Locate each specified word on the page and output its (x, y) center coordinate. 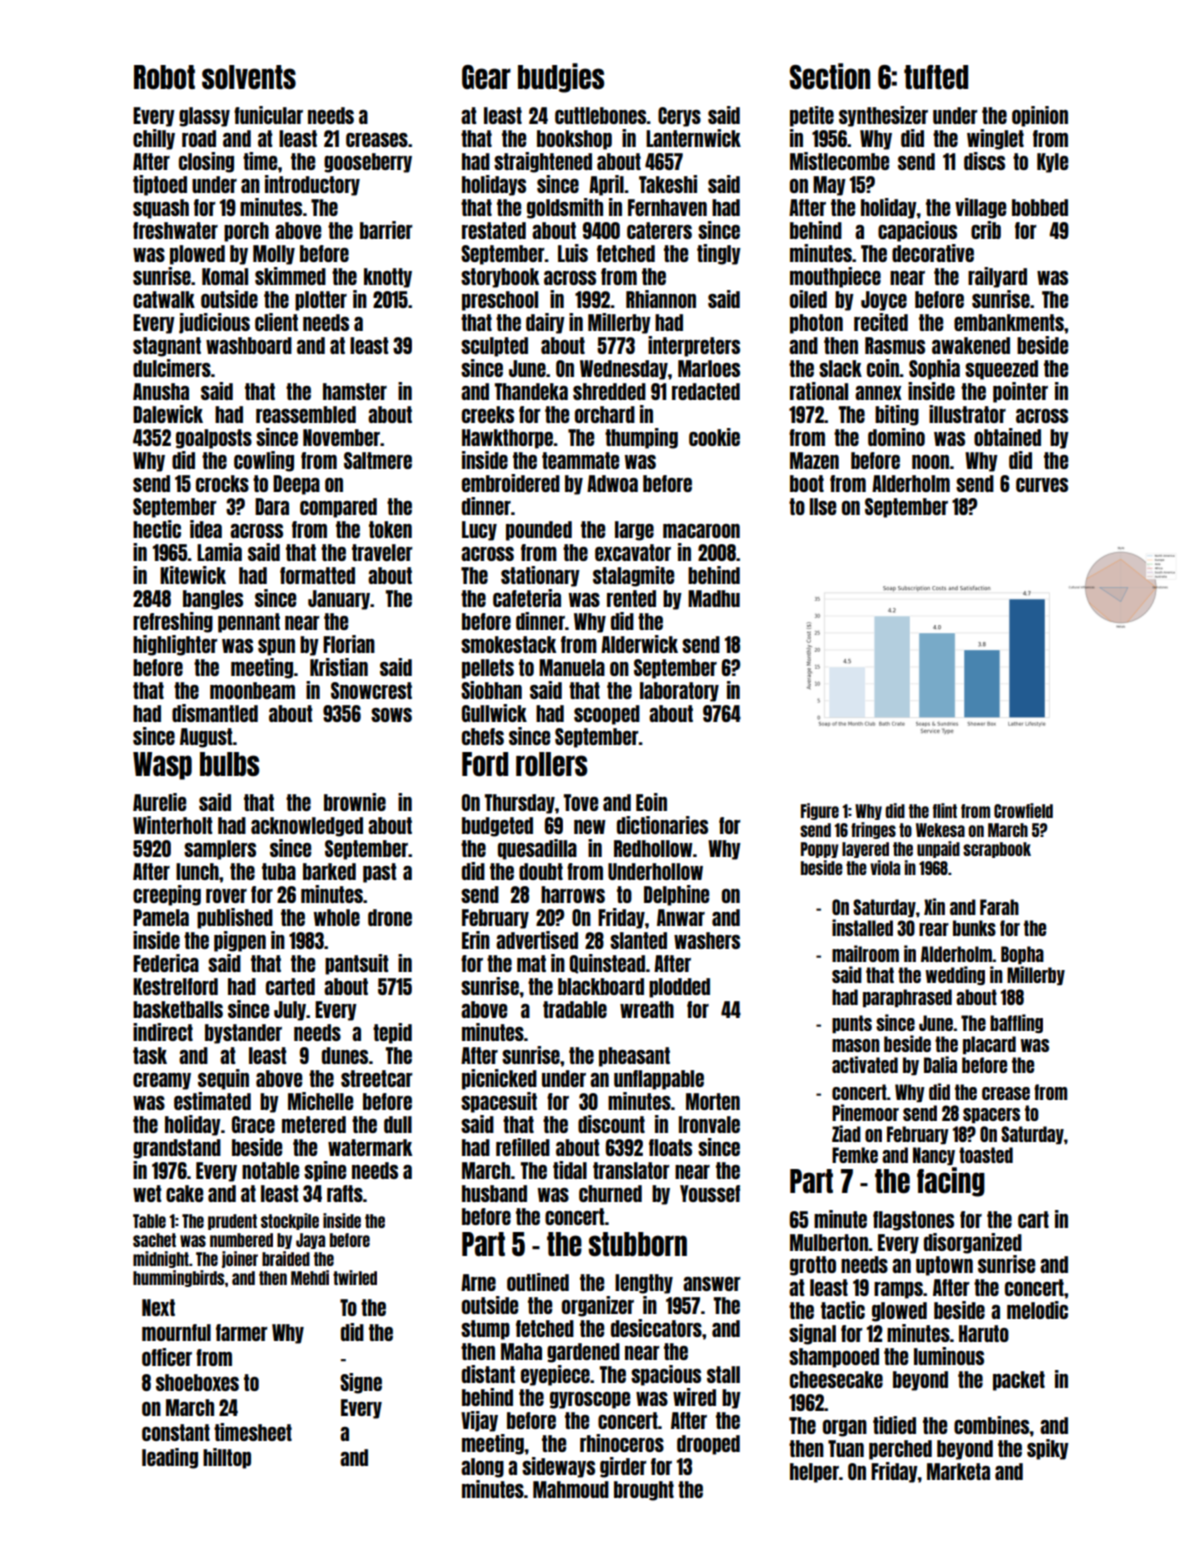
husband (494, 1193)
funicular (268, 115)
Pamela (161, 917)
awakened (971, 345)
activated (865, 1064)
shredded (609, 391)
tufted (936, 77)
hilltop (227, 1458)
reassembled (306, 414)
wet (147, 1193)
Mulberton (829, 1242)
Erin (476, 940)
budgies (561, 78)
